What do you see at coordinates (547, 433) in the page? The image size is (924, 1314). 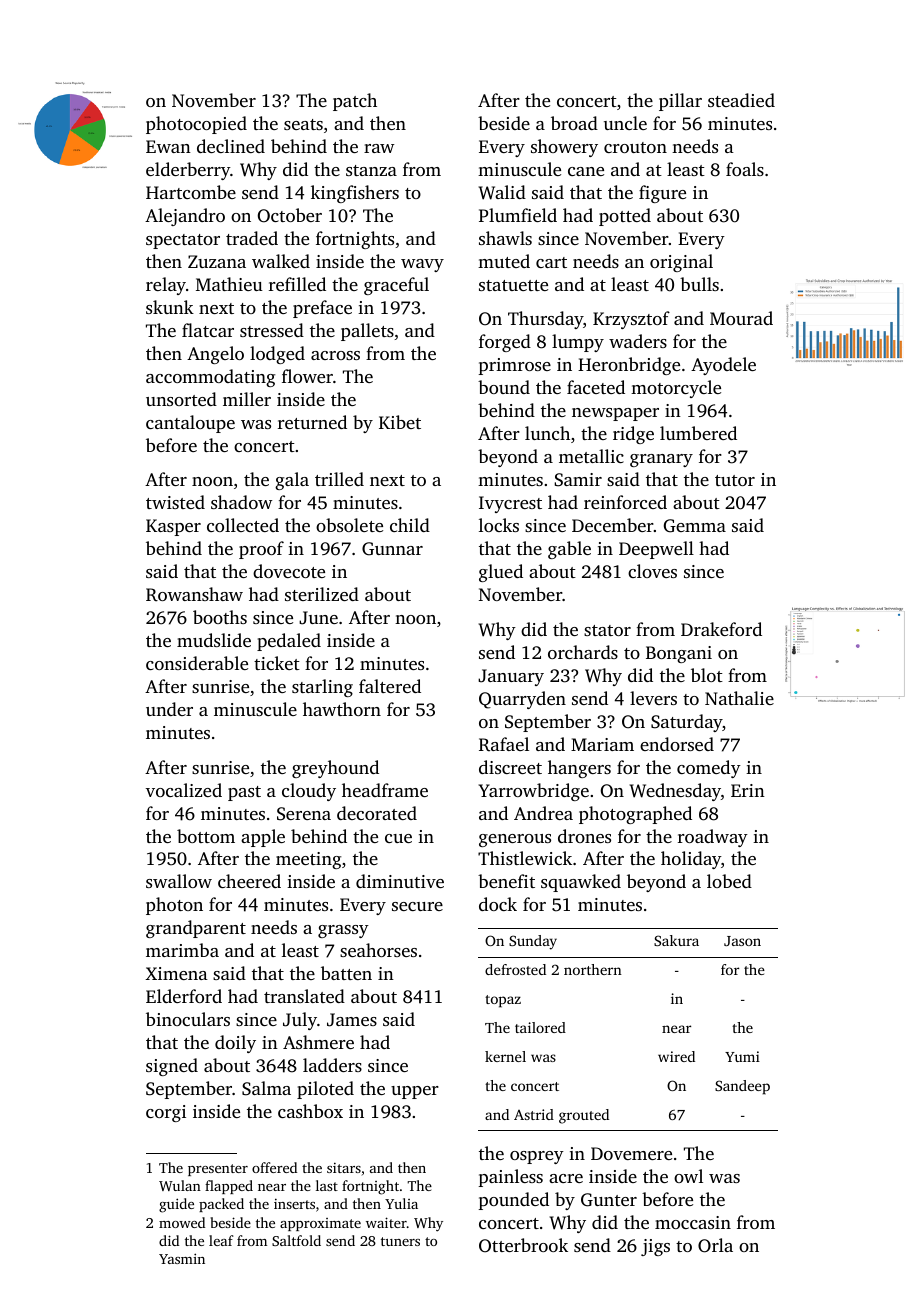 I see `lunch` at bounding box center [547, 433].
